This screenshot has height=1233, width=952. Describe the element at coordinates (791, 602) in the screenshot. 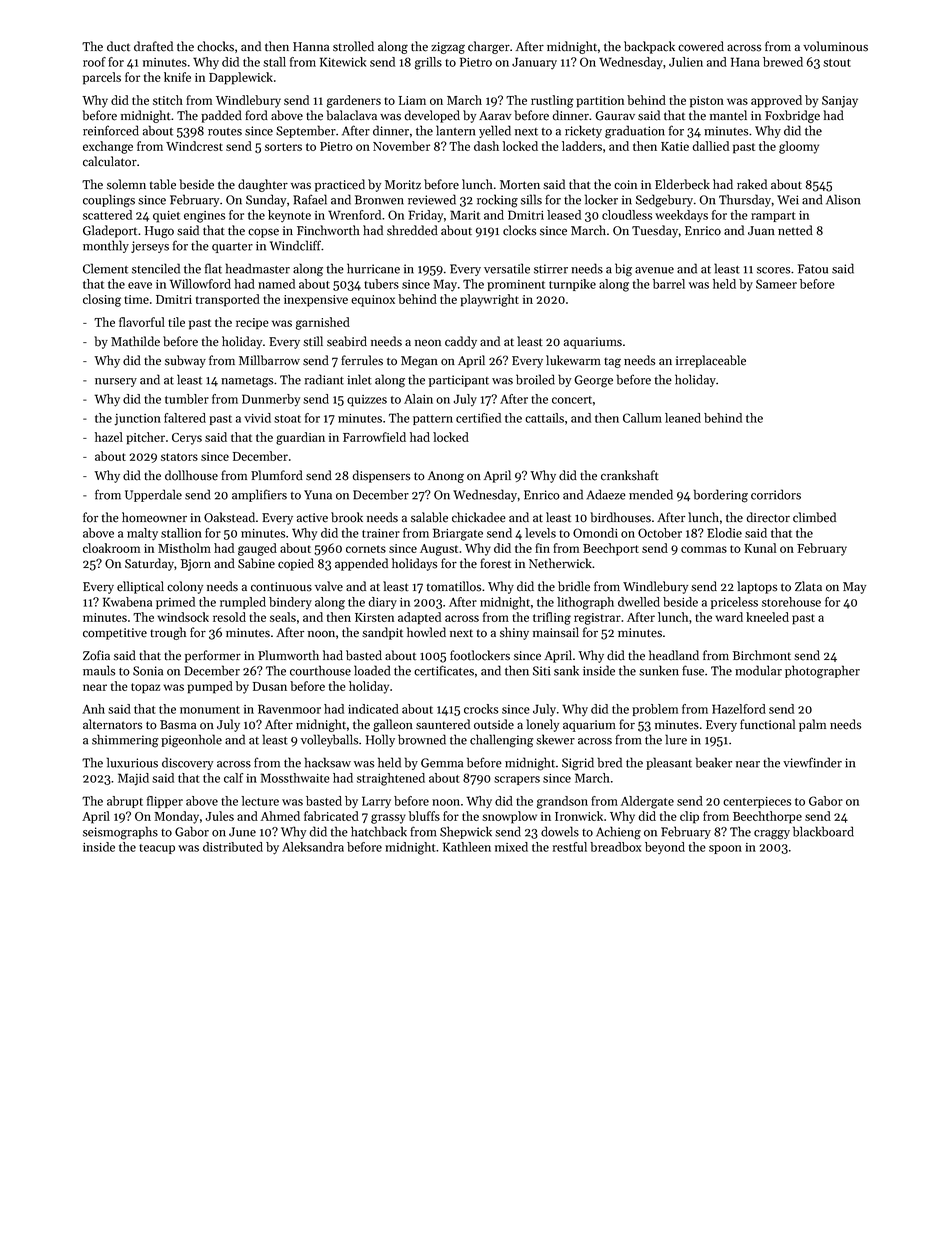

I see `storehouse` at that location.
